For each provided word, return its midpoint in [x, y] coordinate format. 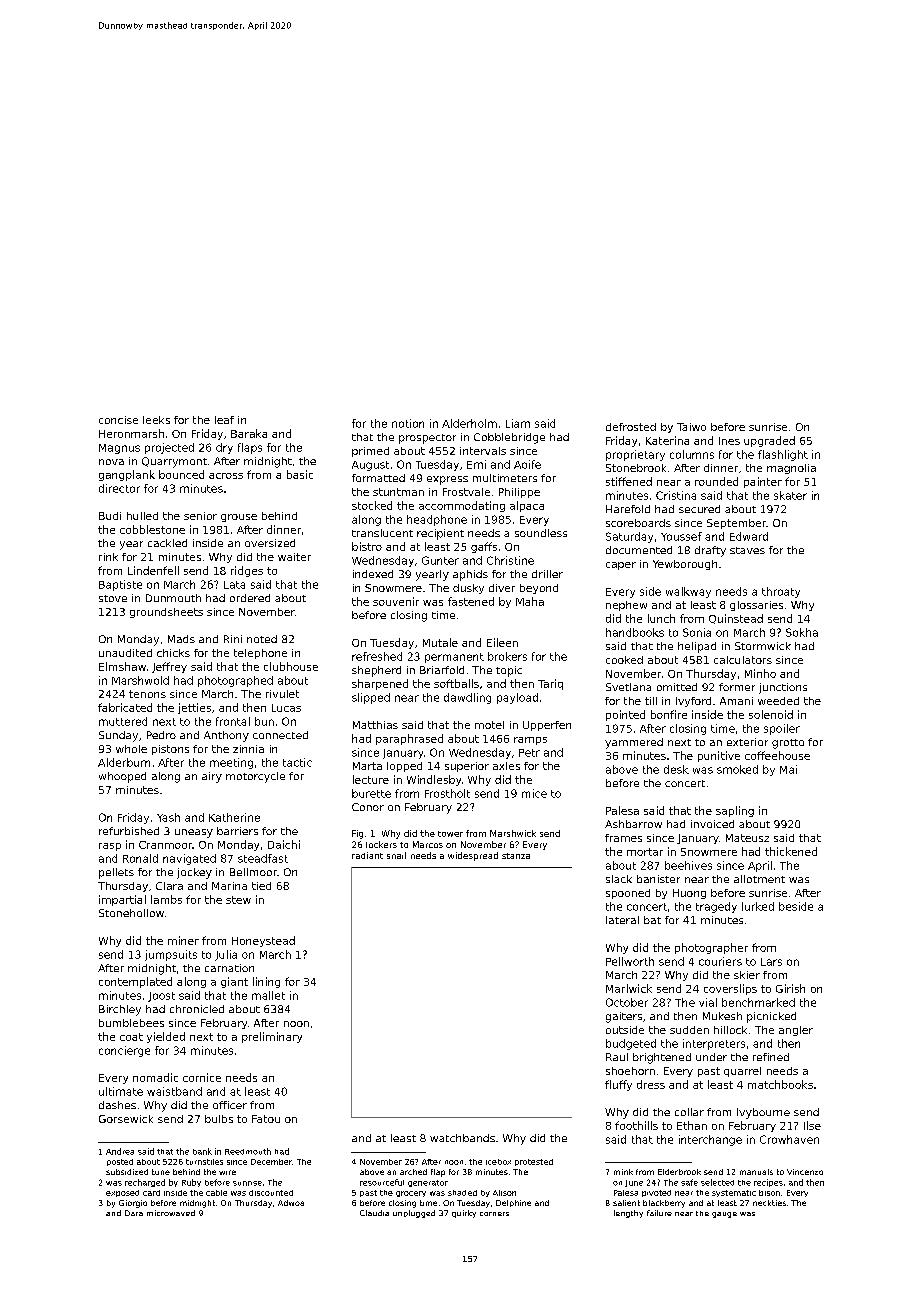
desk [676, 769]
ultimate [121, 1091]
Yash [168, 817]
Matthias [375, 725]
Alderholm [469, 423]
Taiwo [691, 427]
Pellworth [630, 961]
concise [118, 420]
